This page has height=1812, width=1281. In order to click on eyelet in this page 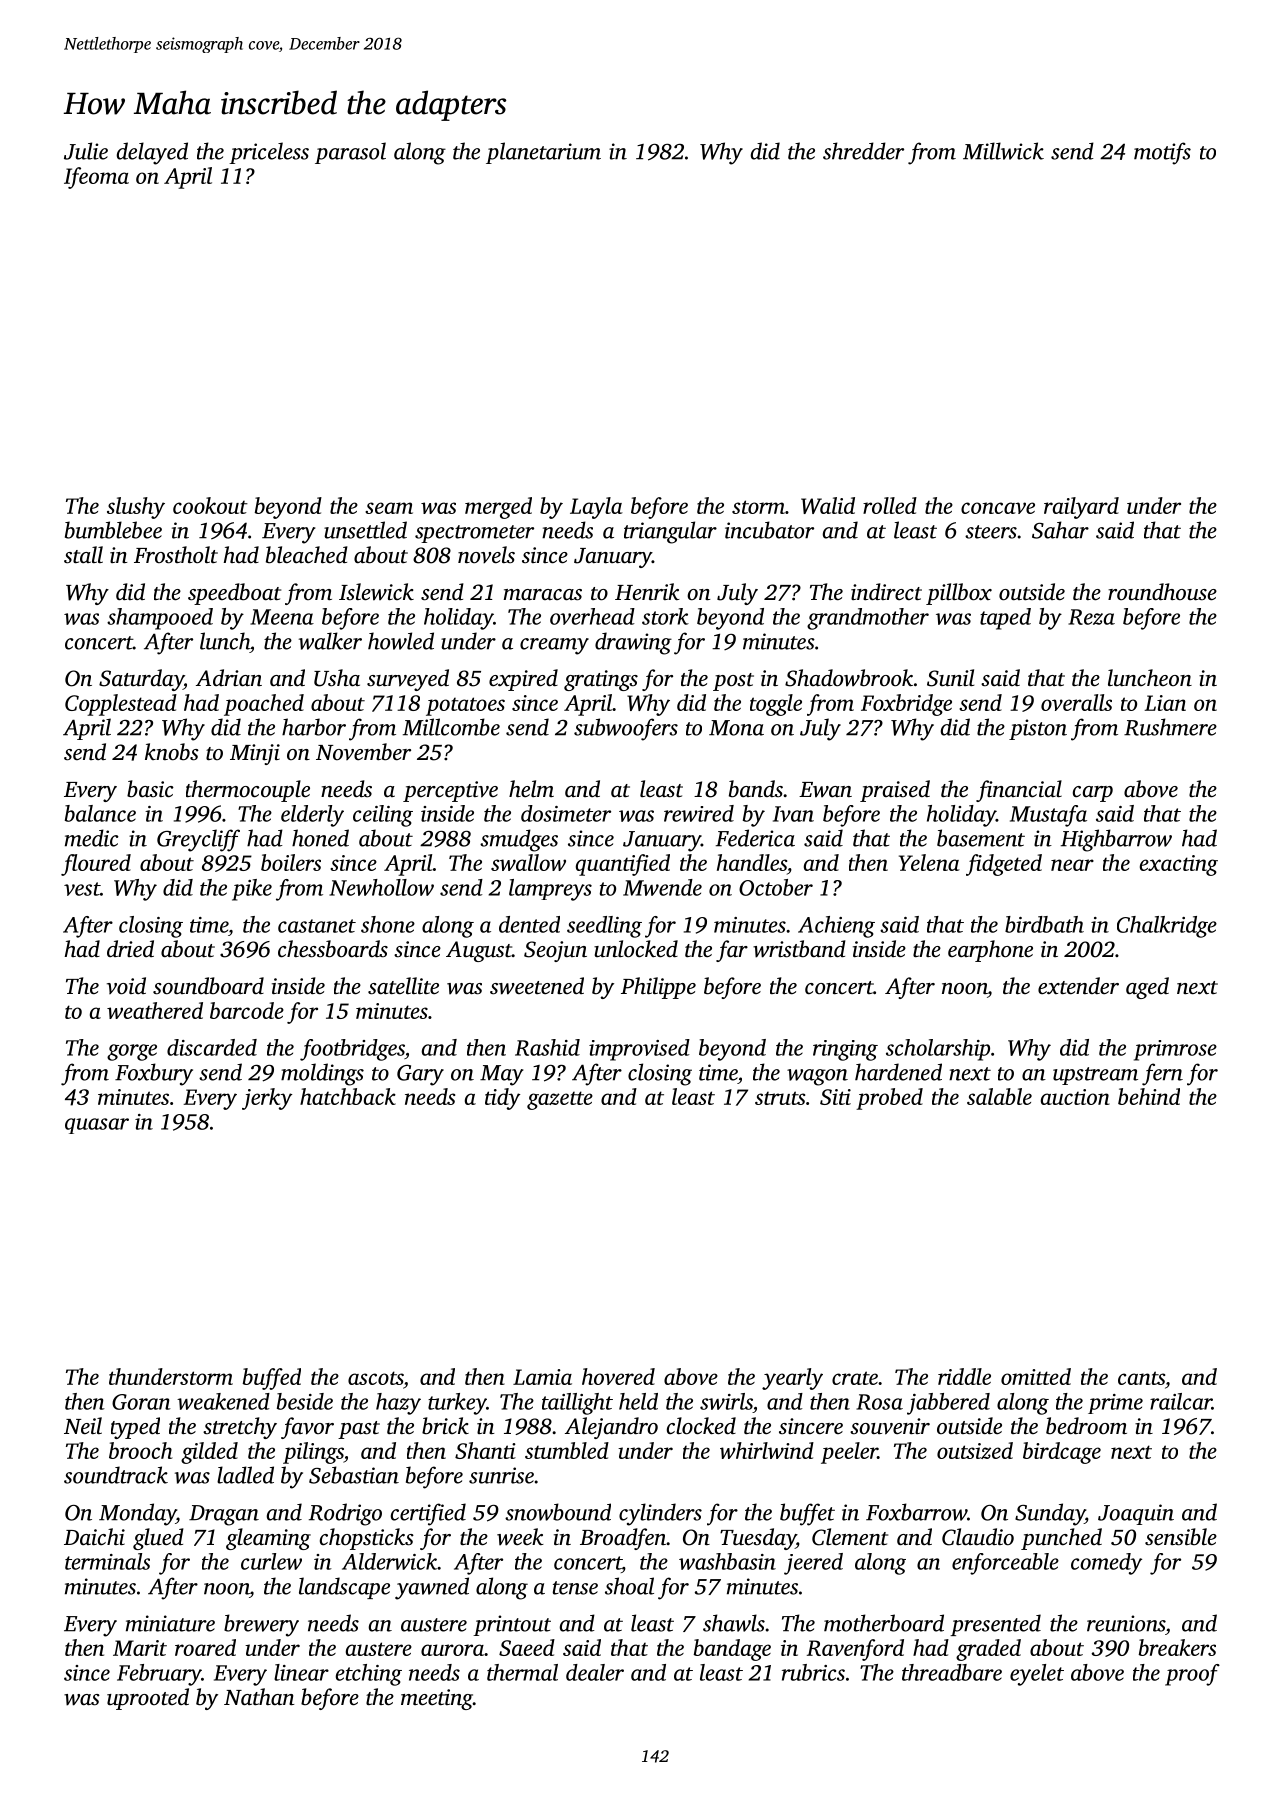, I will do `click(1037, 1675)`.
